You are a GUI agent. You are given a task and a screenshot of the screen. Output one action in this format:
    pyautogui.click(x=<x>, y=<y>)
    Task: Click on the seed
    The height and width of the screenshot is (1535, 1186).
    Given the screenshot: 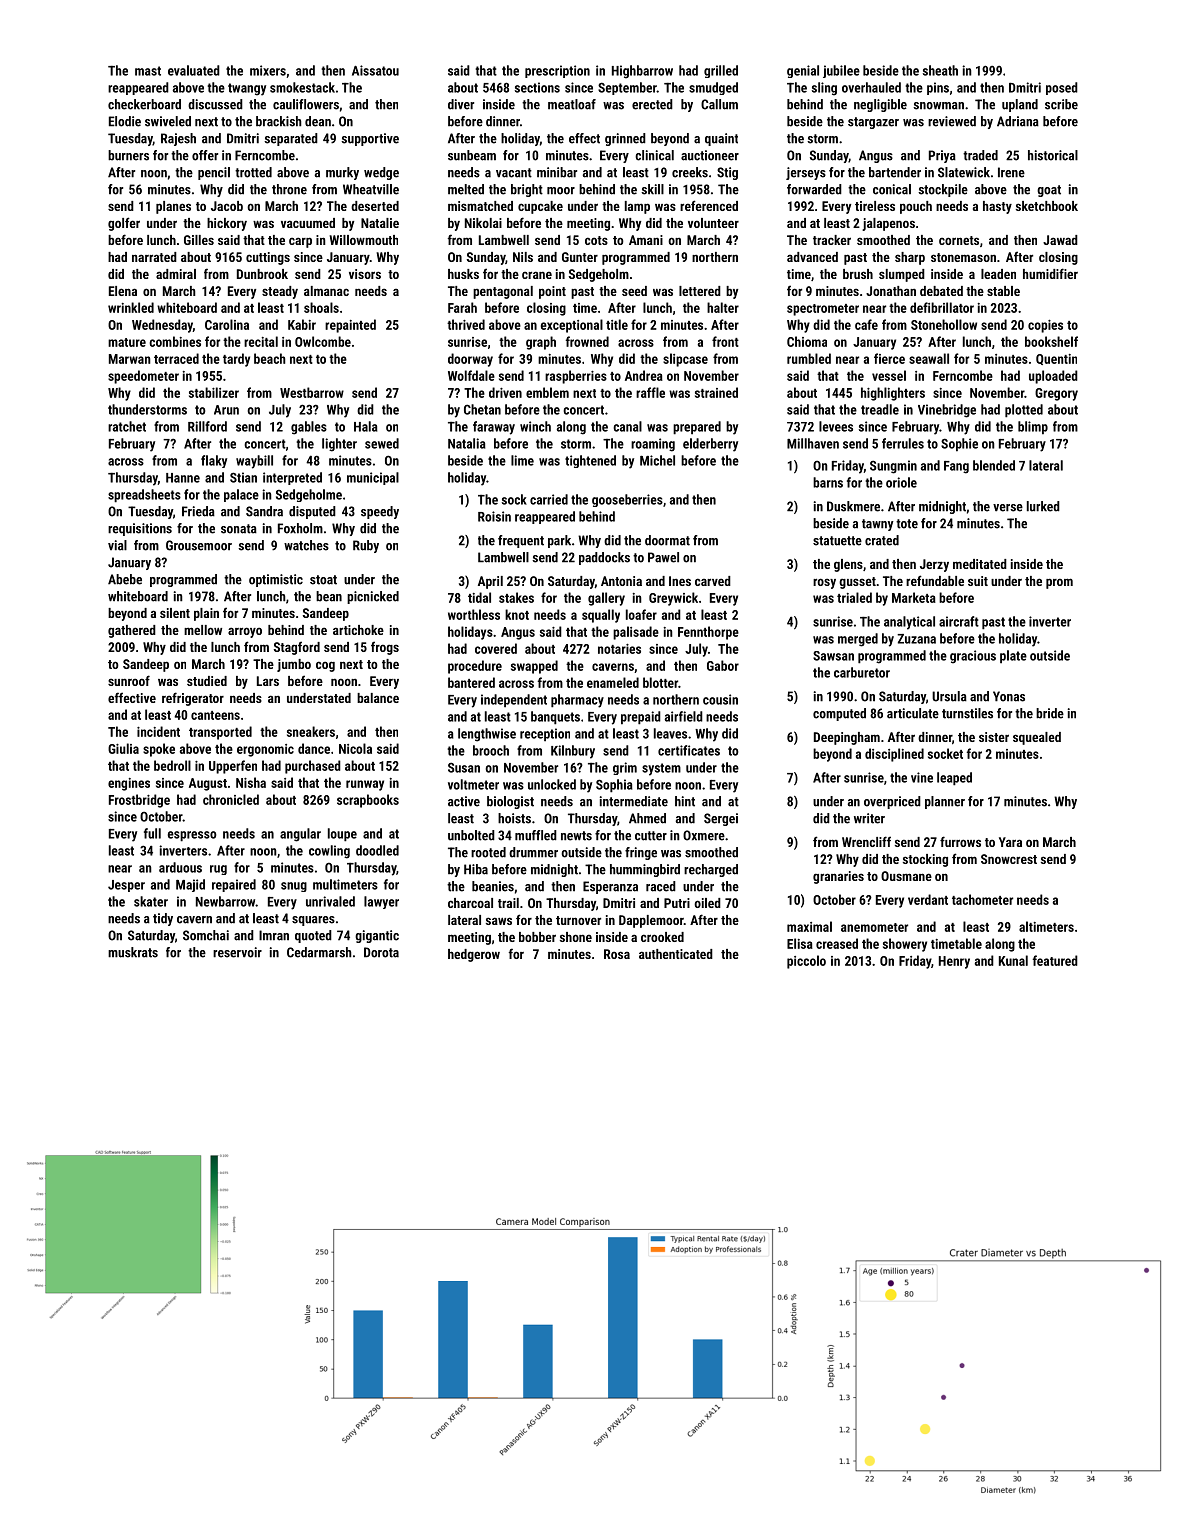 What is the action you would take?
    pyautogui.click(x=634, y=291)
